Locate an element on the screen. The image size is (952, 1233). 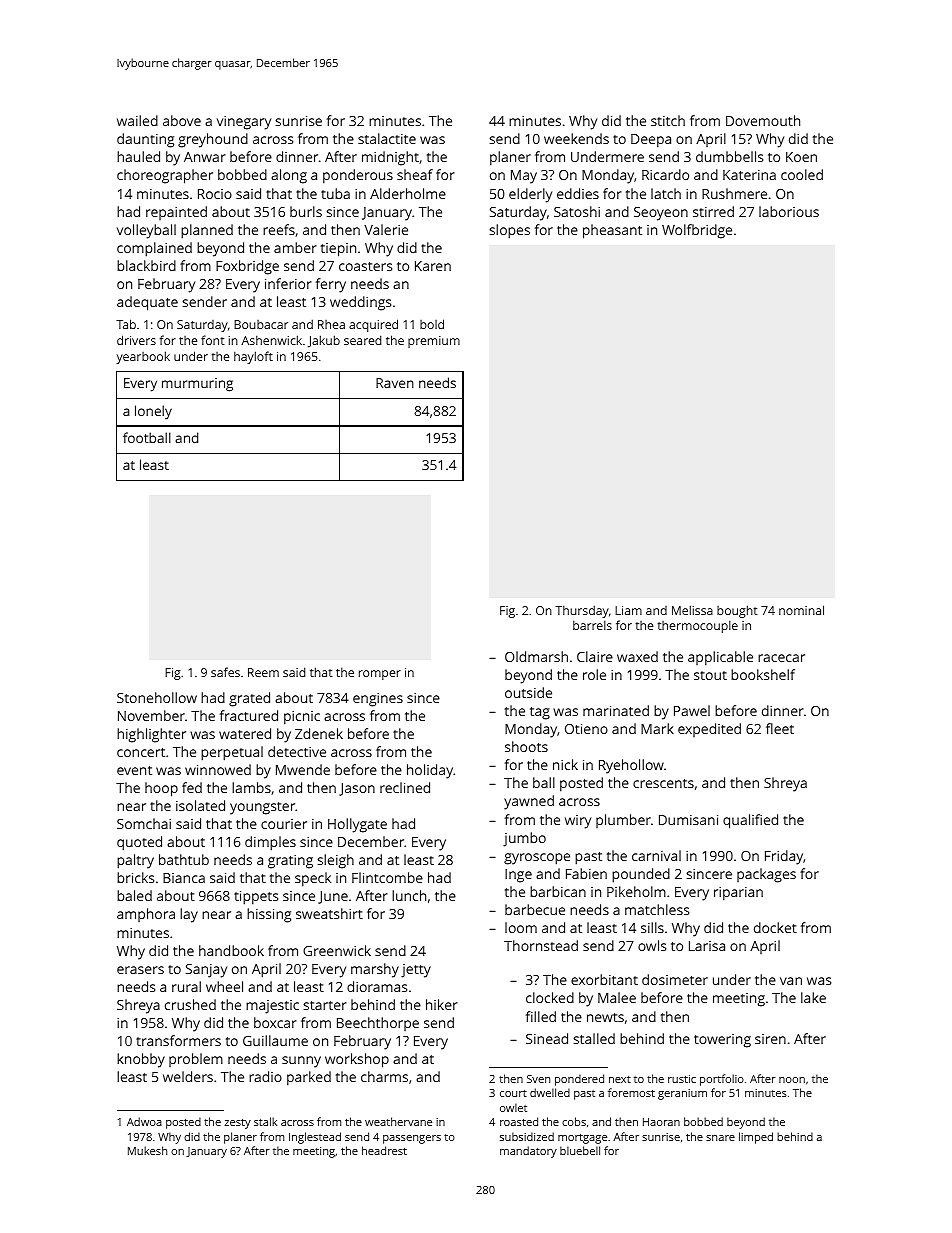
loom is located at coordinates (521, 927).
